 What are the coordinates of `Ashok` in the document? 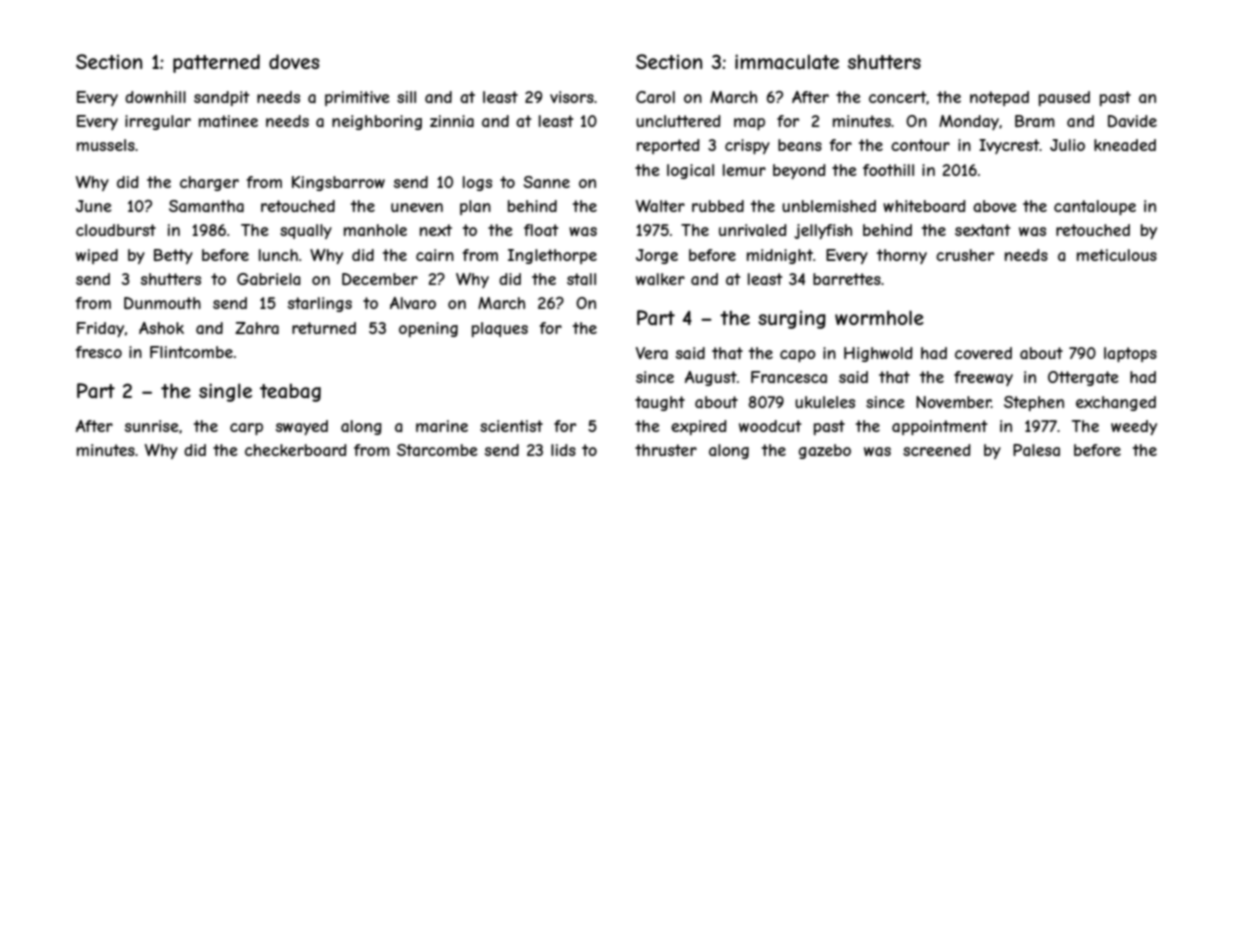 It's located at (161, 328).
